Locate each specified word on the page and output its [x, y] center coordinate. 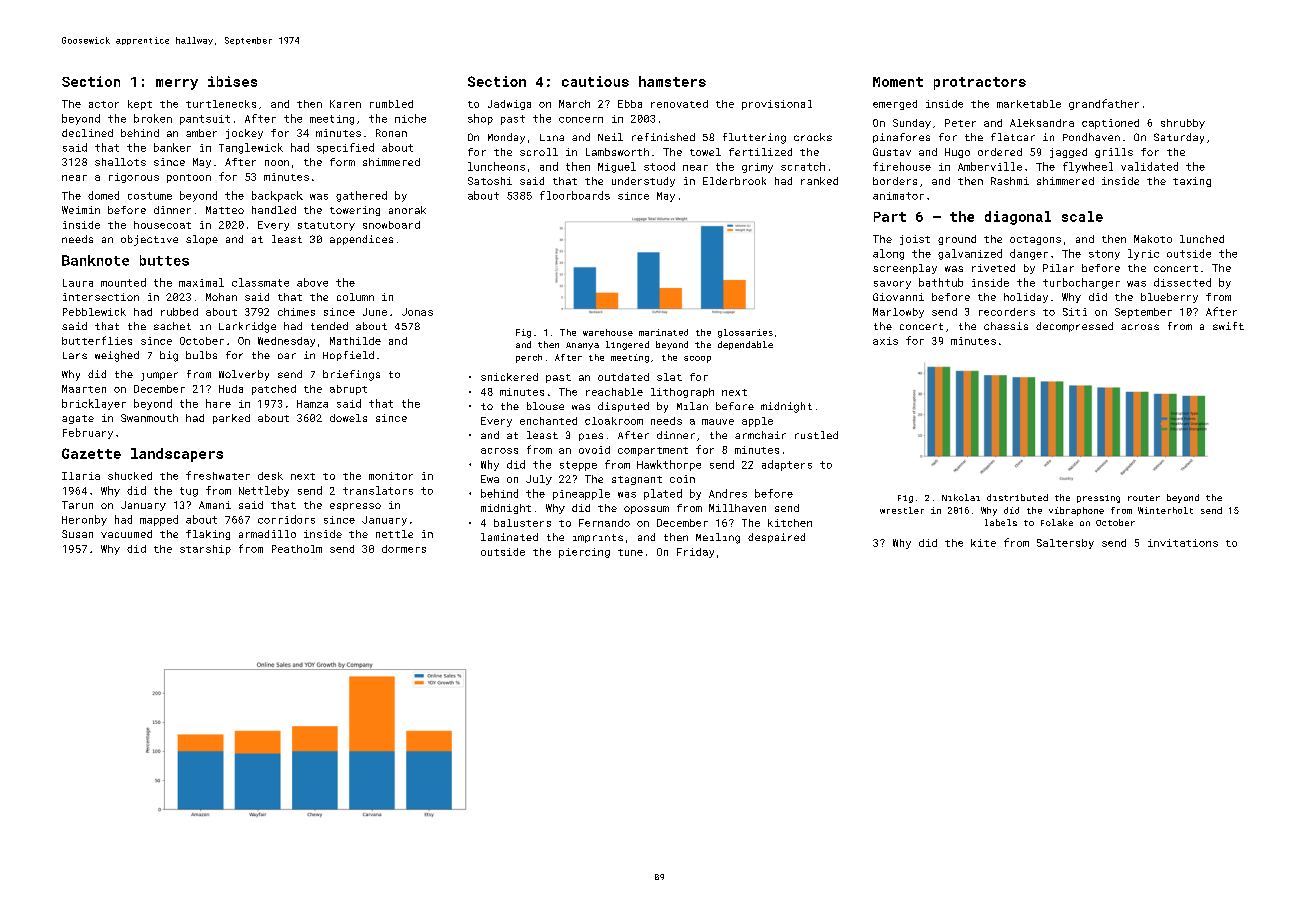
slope [202, 240]
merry [177, 84]
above [312, 282]
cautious [595, 81]
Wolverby [244, 375]
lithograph [682, 393]
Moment [898, 82]
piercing [584, 553]
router [1144, 498]
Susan [77, 534]
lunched [1202, 239]
